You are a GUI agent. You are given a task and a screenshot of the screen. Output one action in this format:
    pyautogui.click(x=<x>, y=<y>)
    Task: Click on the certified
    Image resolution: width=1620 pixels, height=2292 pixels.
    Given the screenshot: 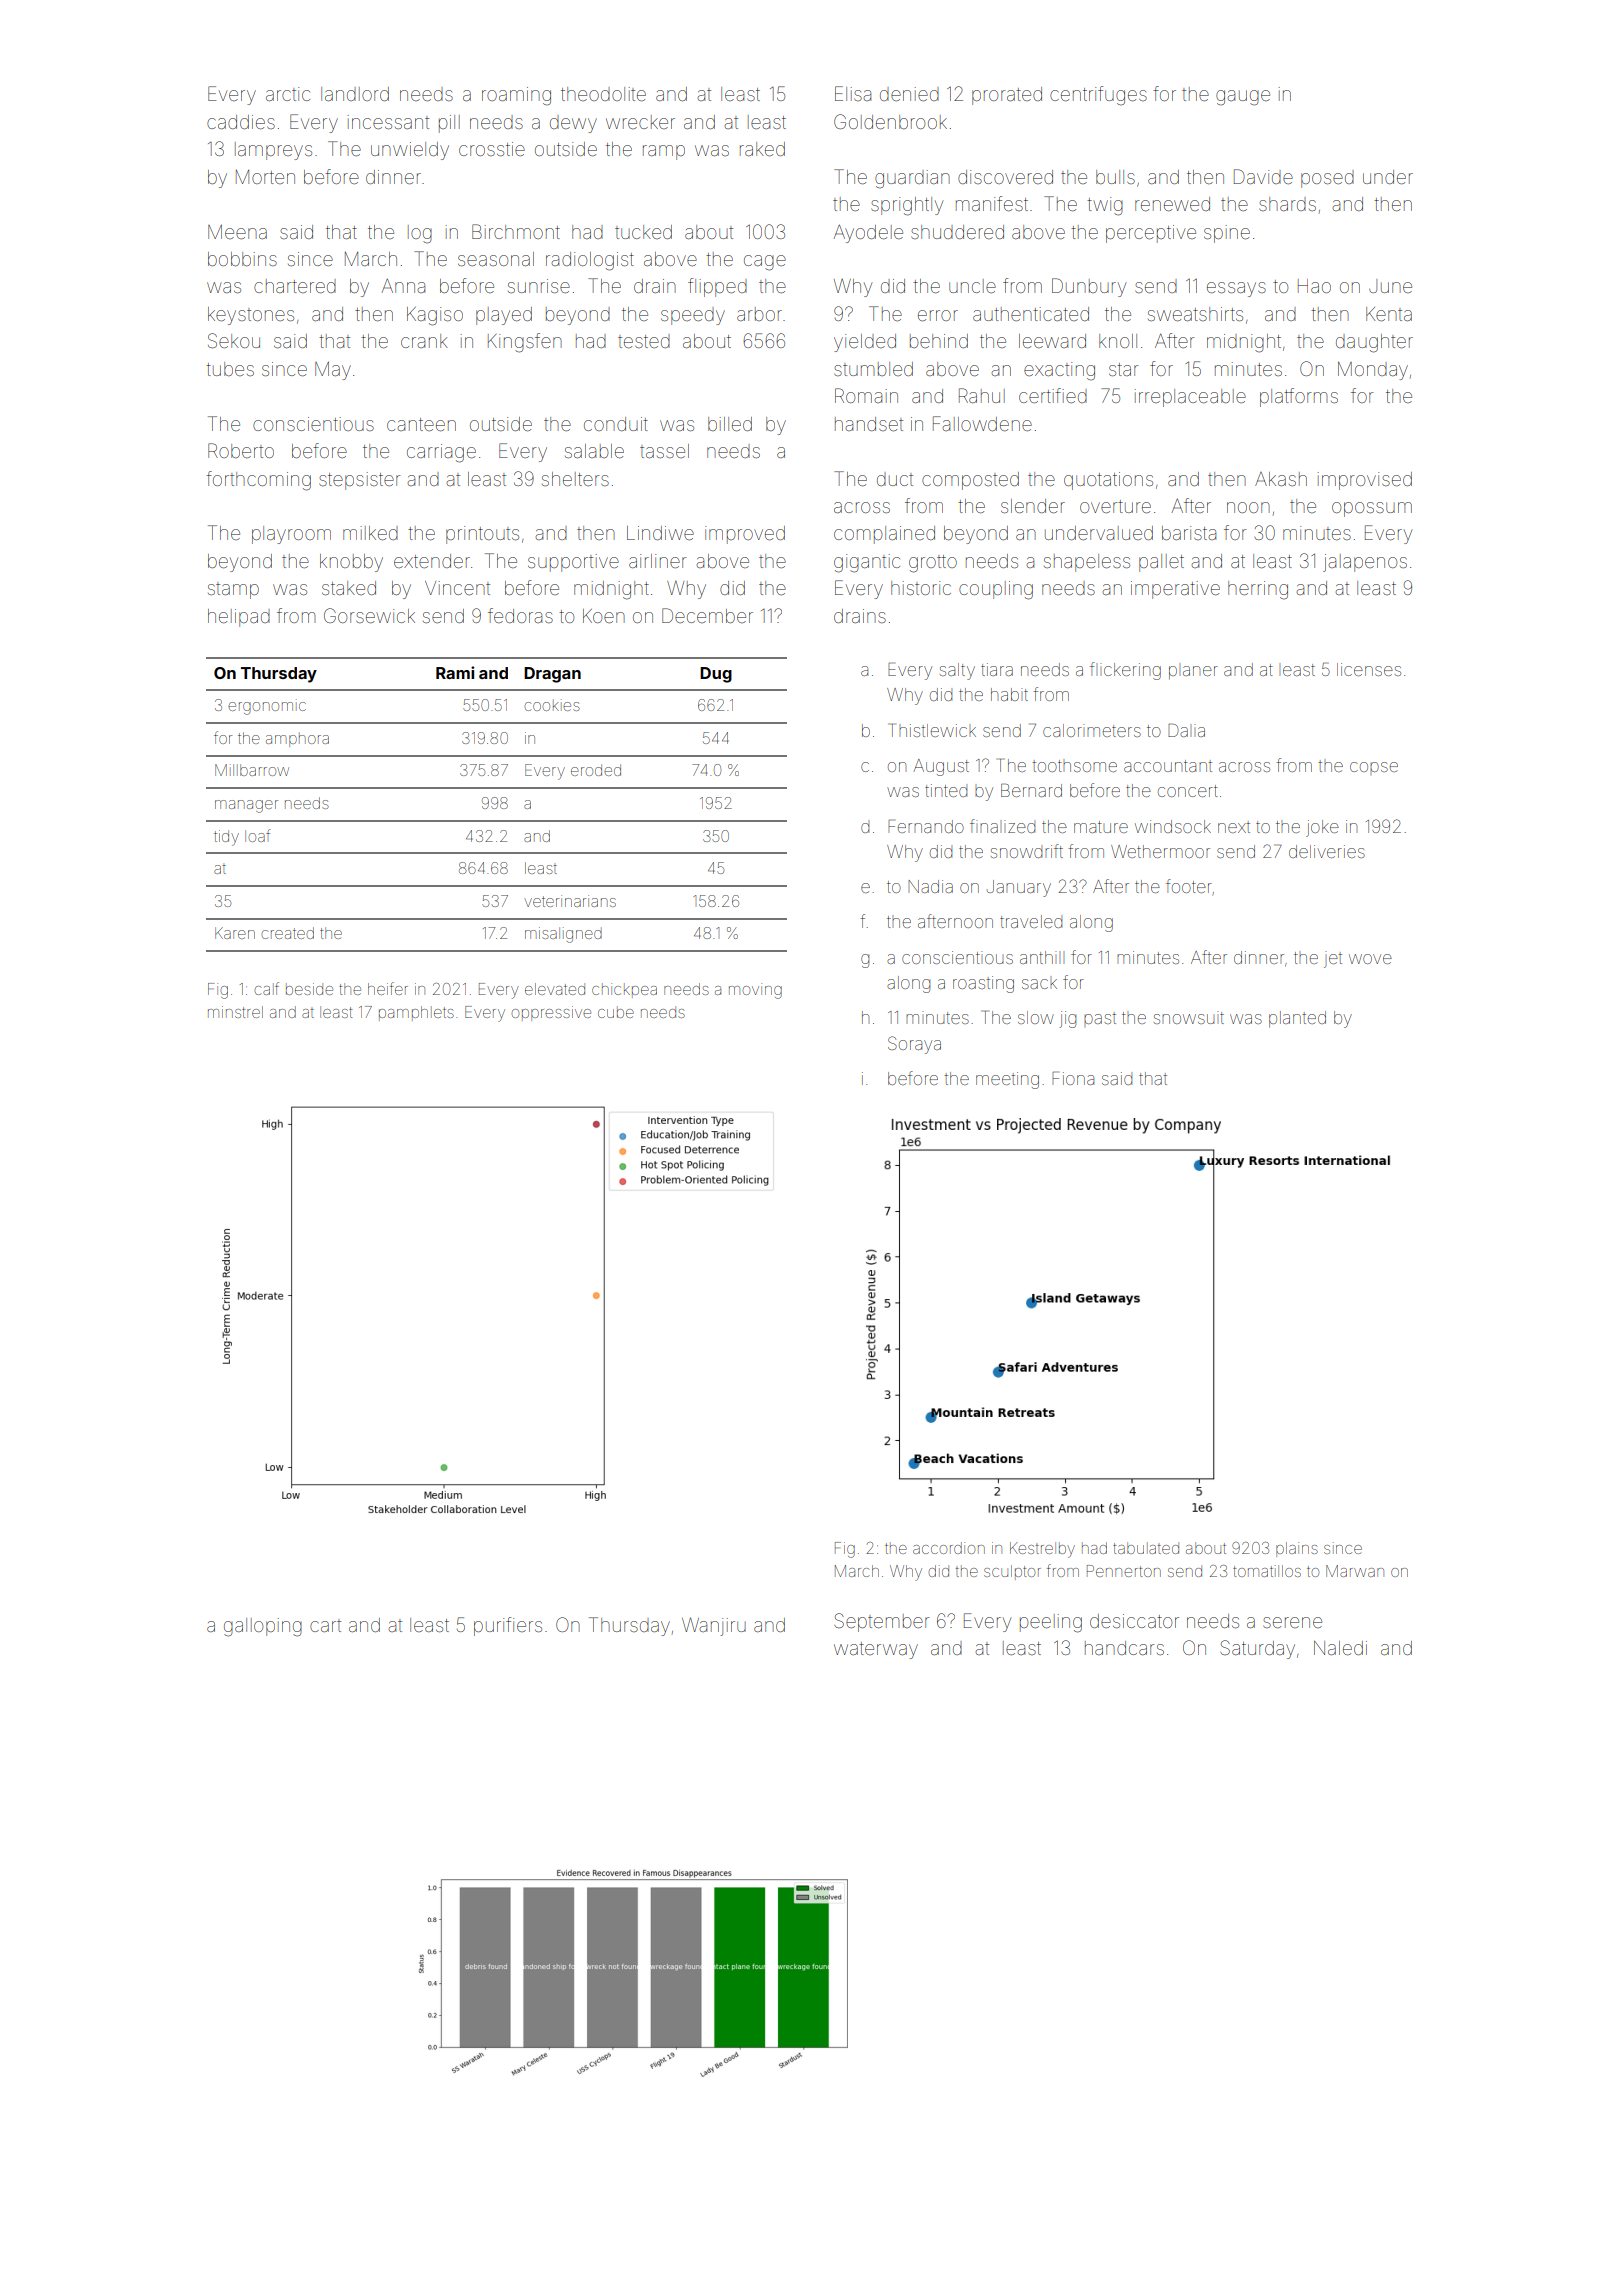 What is the action you would take?
    pyautogui.click(x=1053, y=395)
